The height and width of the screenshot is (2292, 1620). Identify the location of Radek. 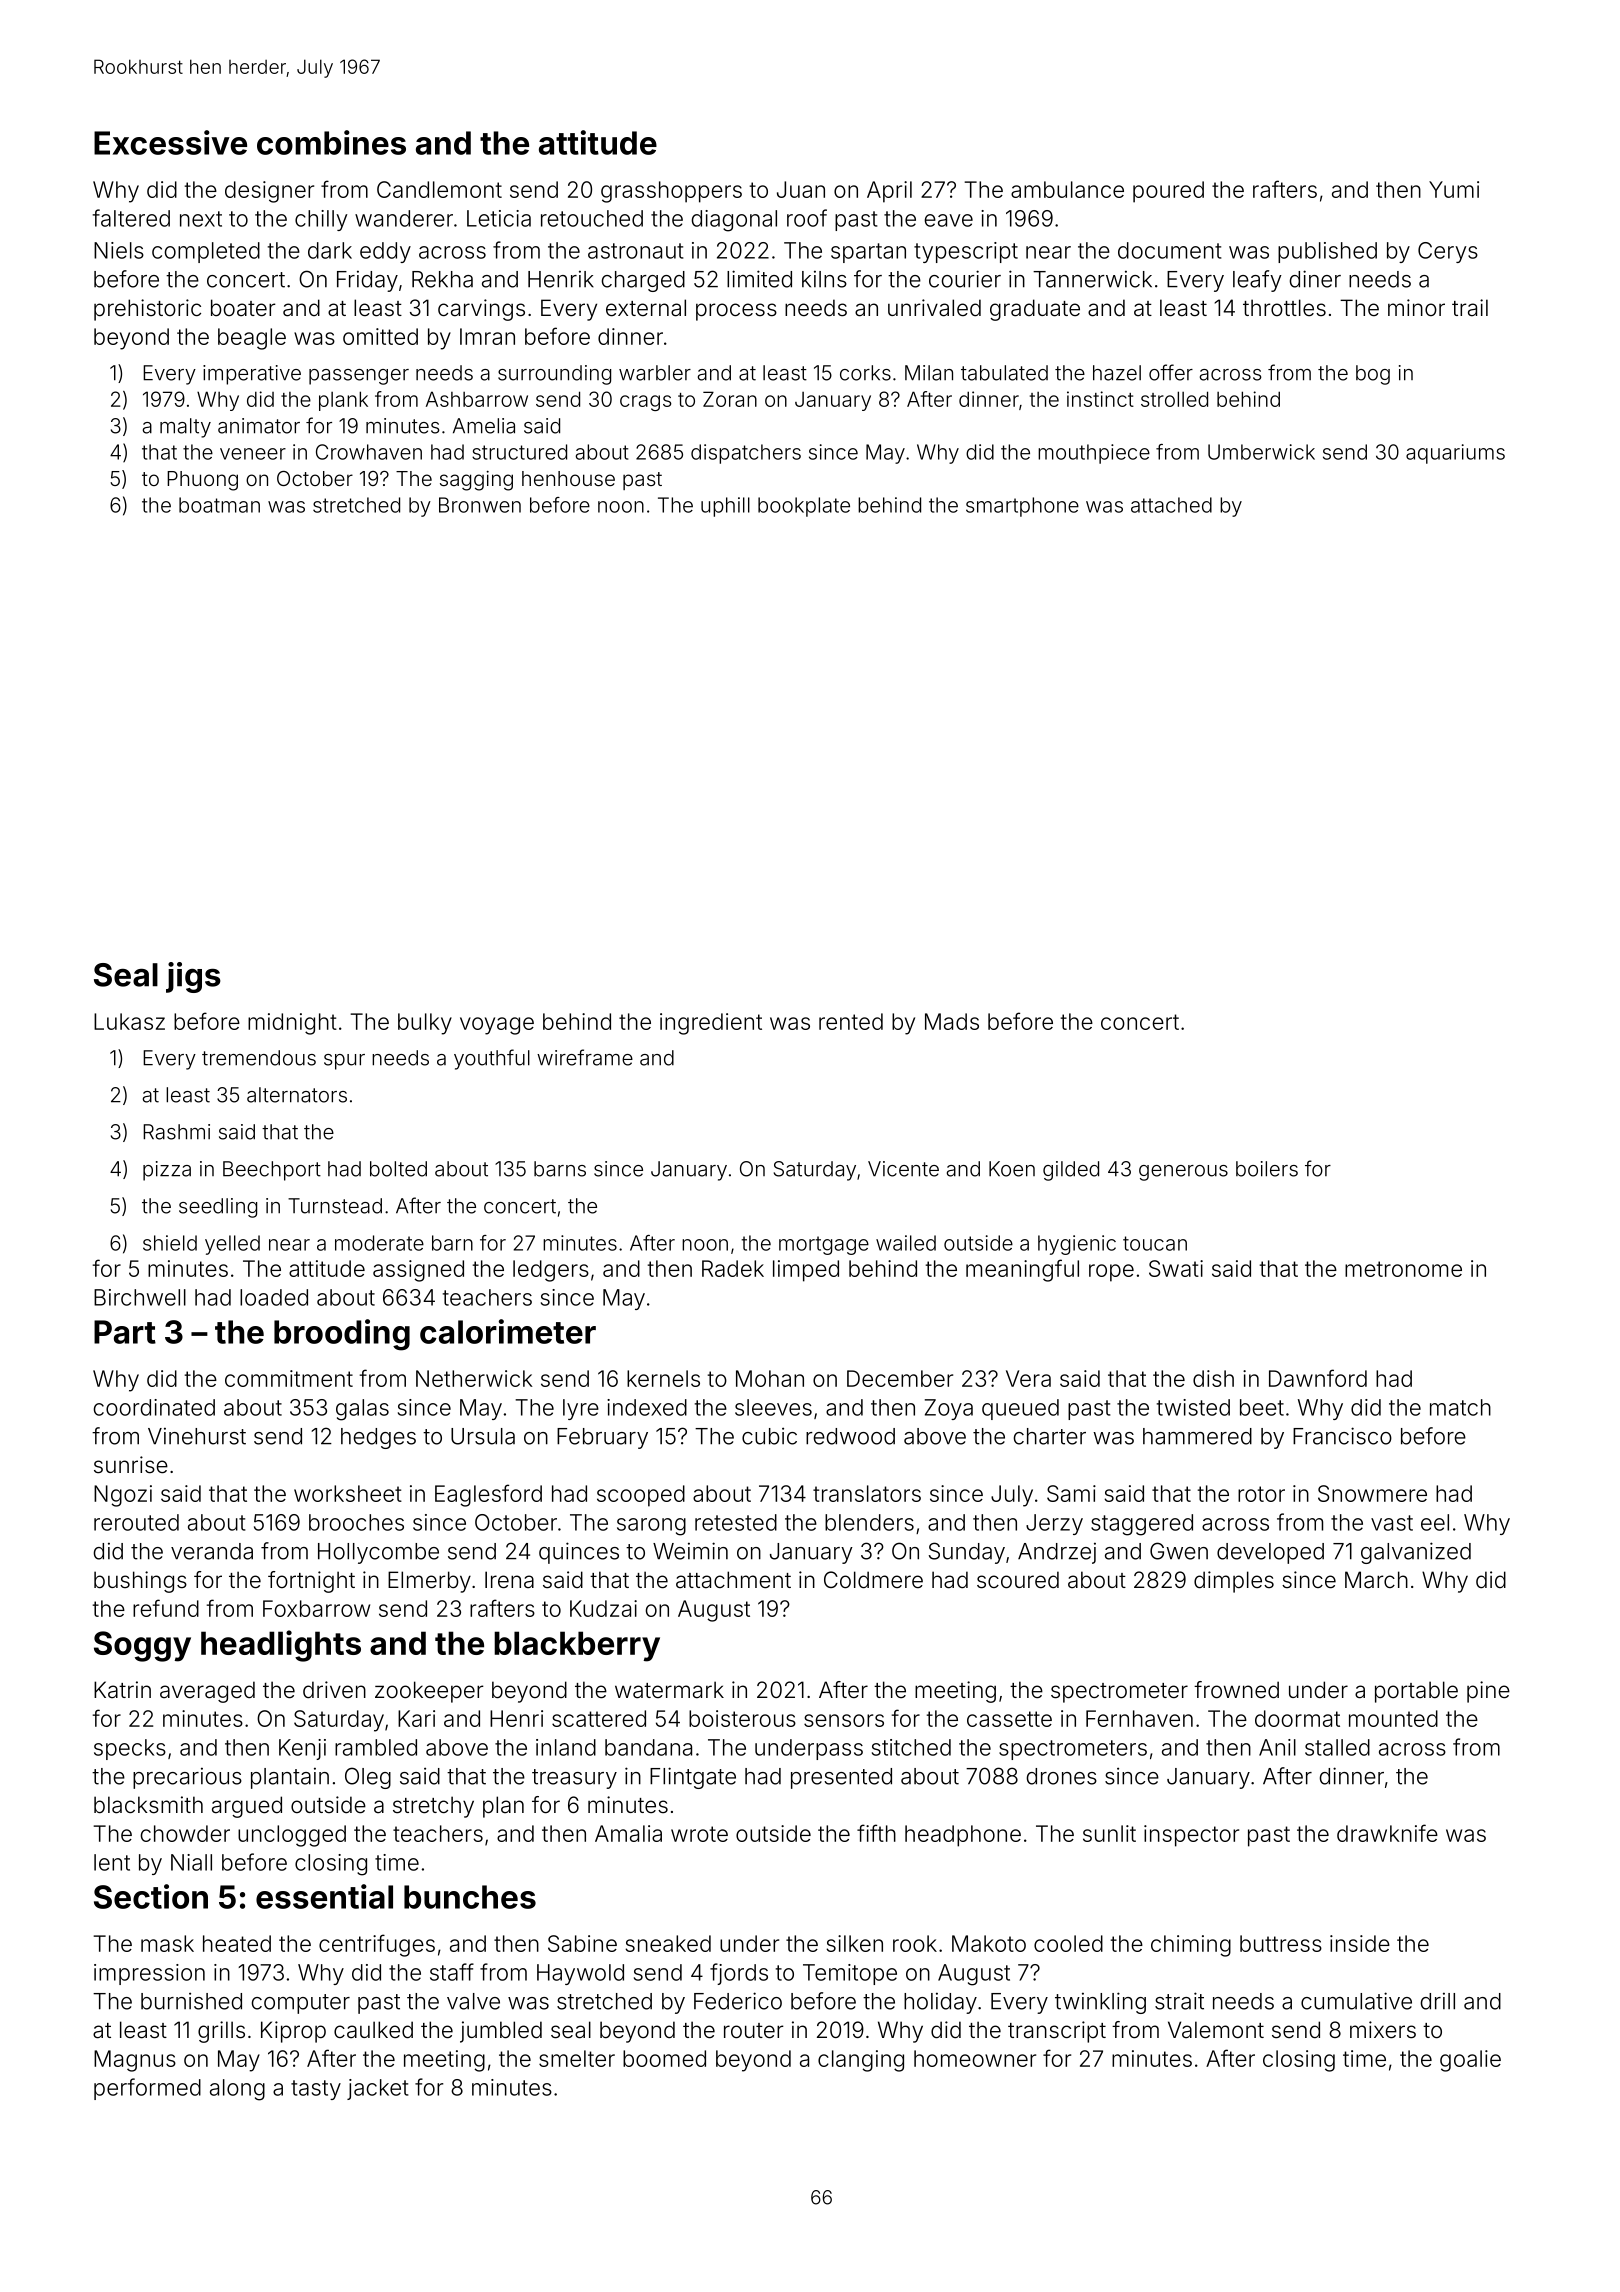
(733, 1268).
